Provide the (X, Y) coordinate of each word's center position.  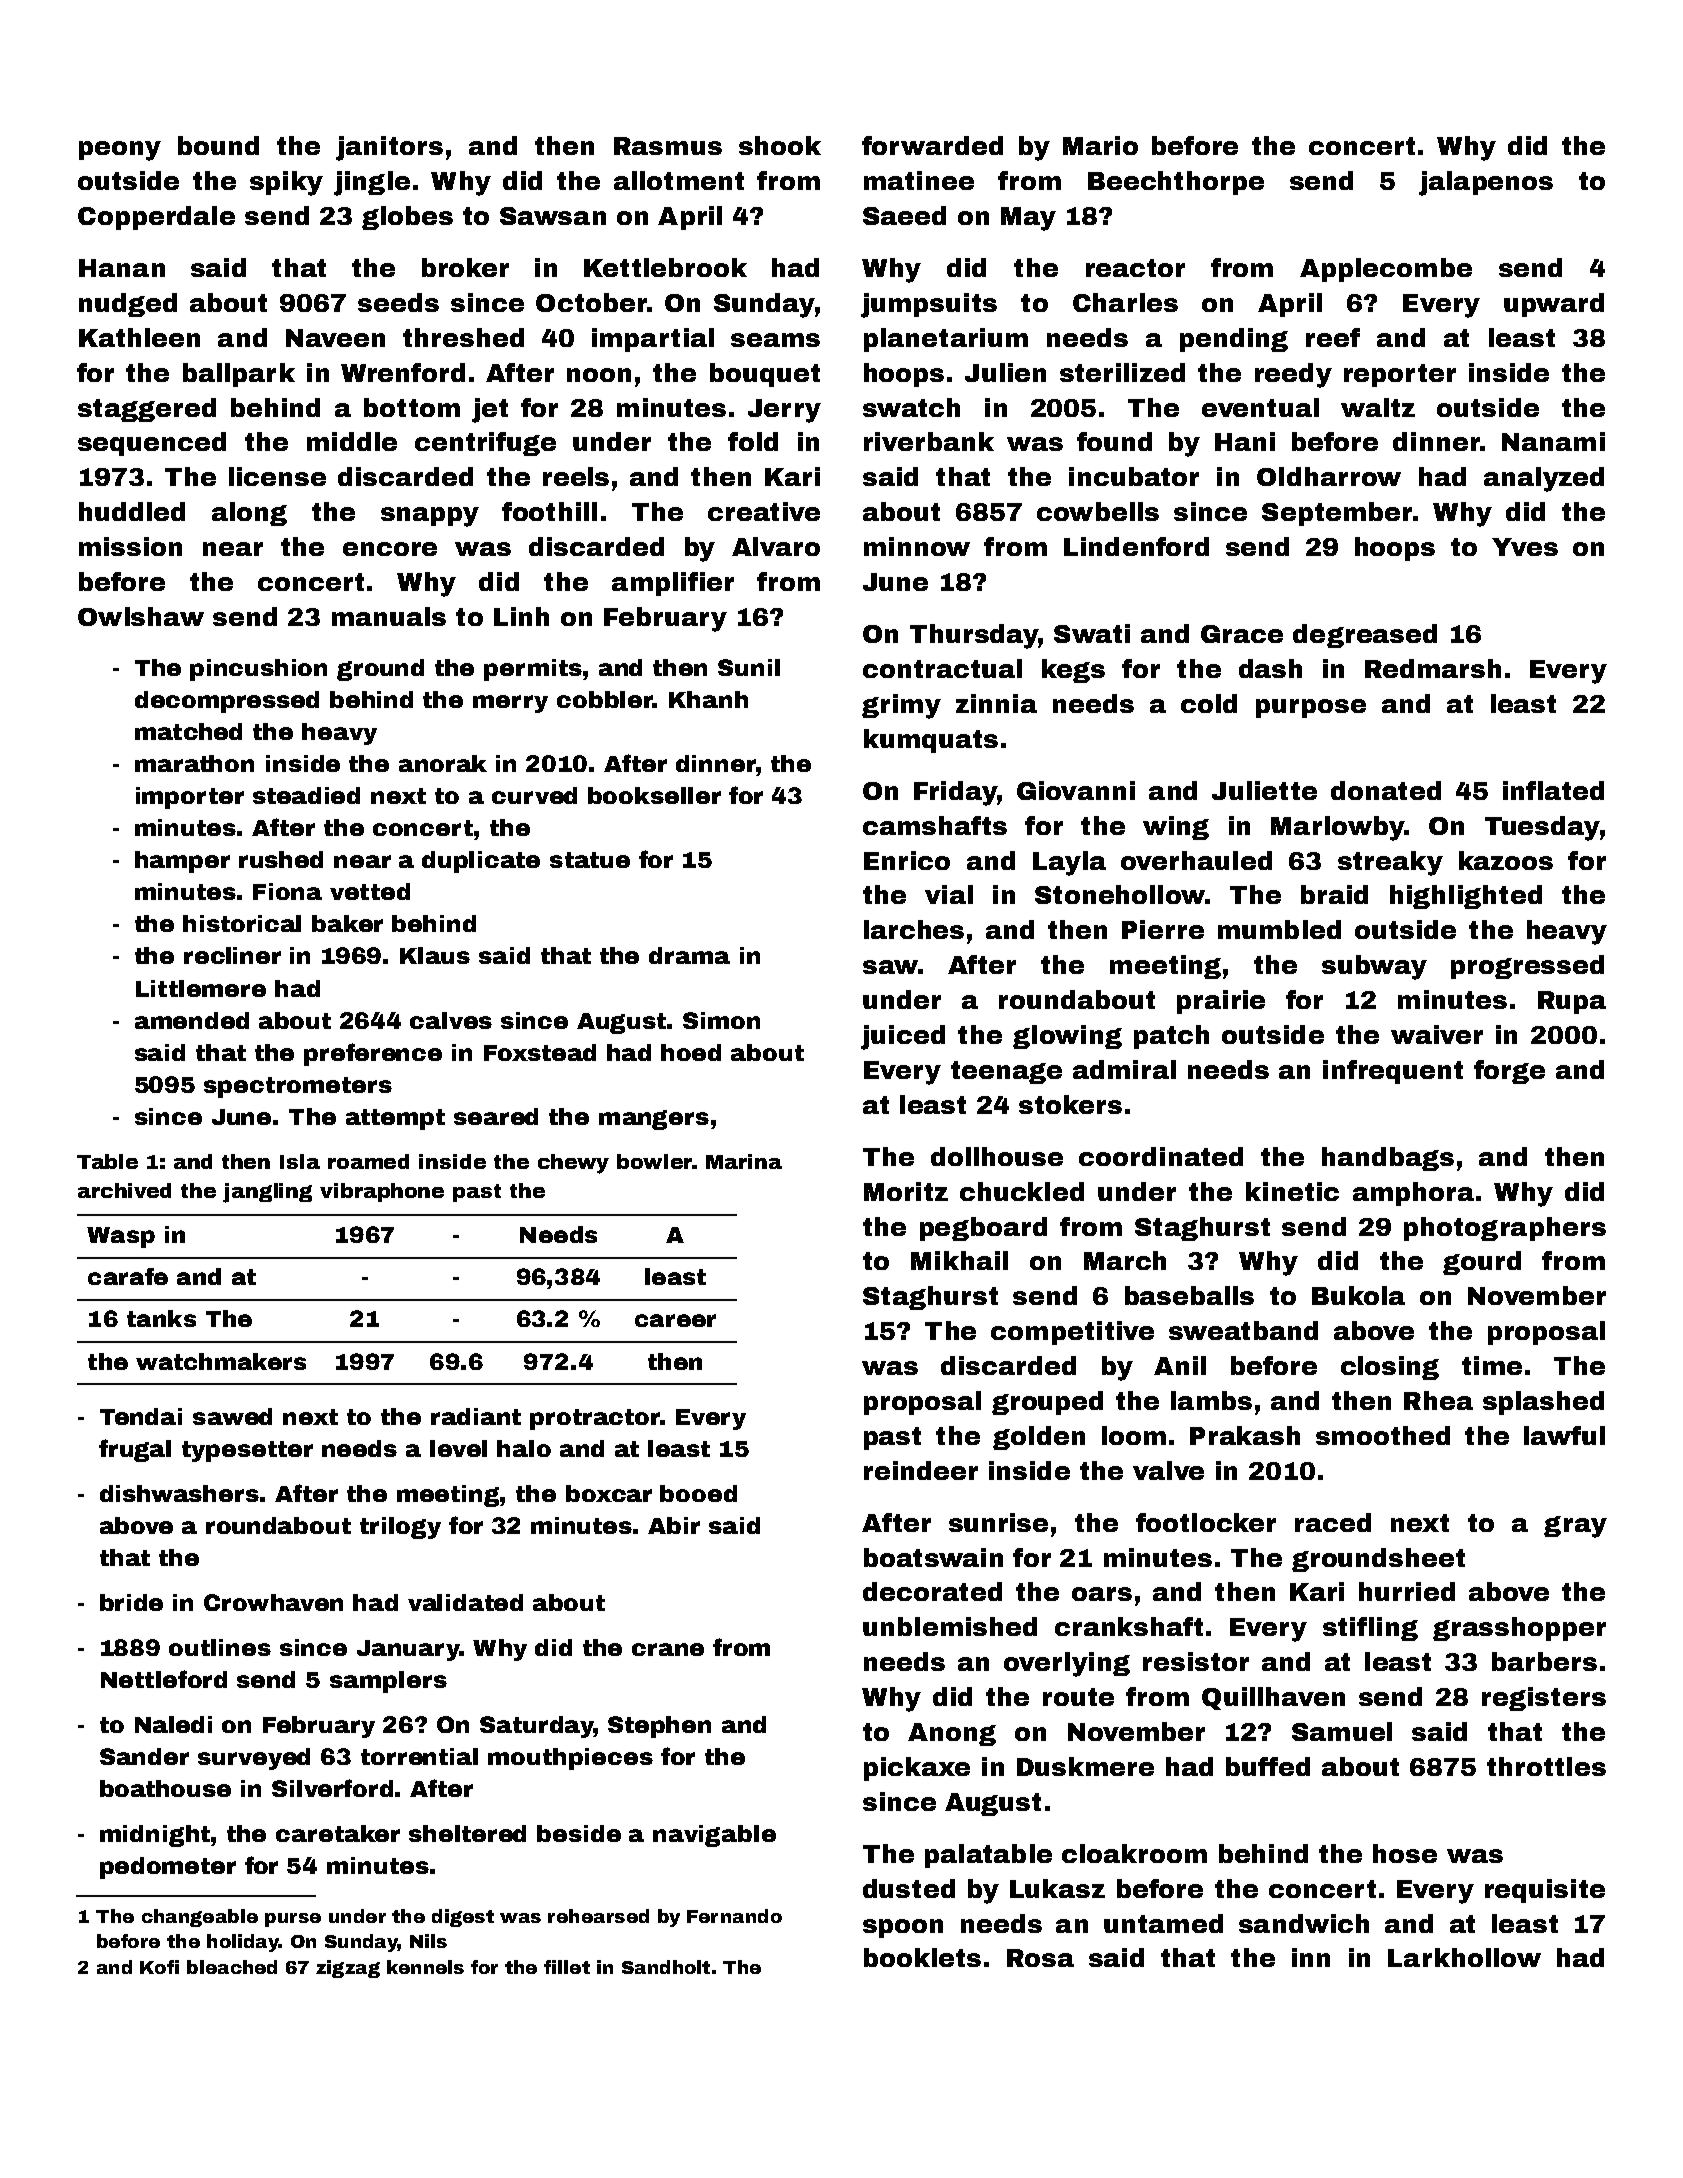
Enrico (907, 860)
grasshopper (1519, 1629)
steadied (306, 795)
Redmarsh (1433, 668)
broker (465, 267)
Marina (744, 1161)
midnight (155, 1836)
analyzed (1544, 479)
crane (668, 1649)
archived (124, 1190)
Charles (1125, 302)
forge (1509, 1072)
